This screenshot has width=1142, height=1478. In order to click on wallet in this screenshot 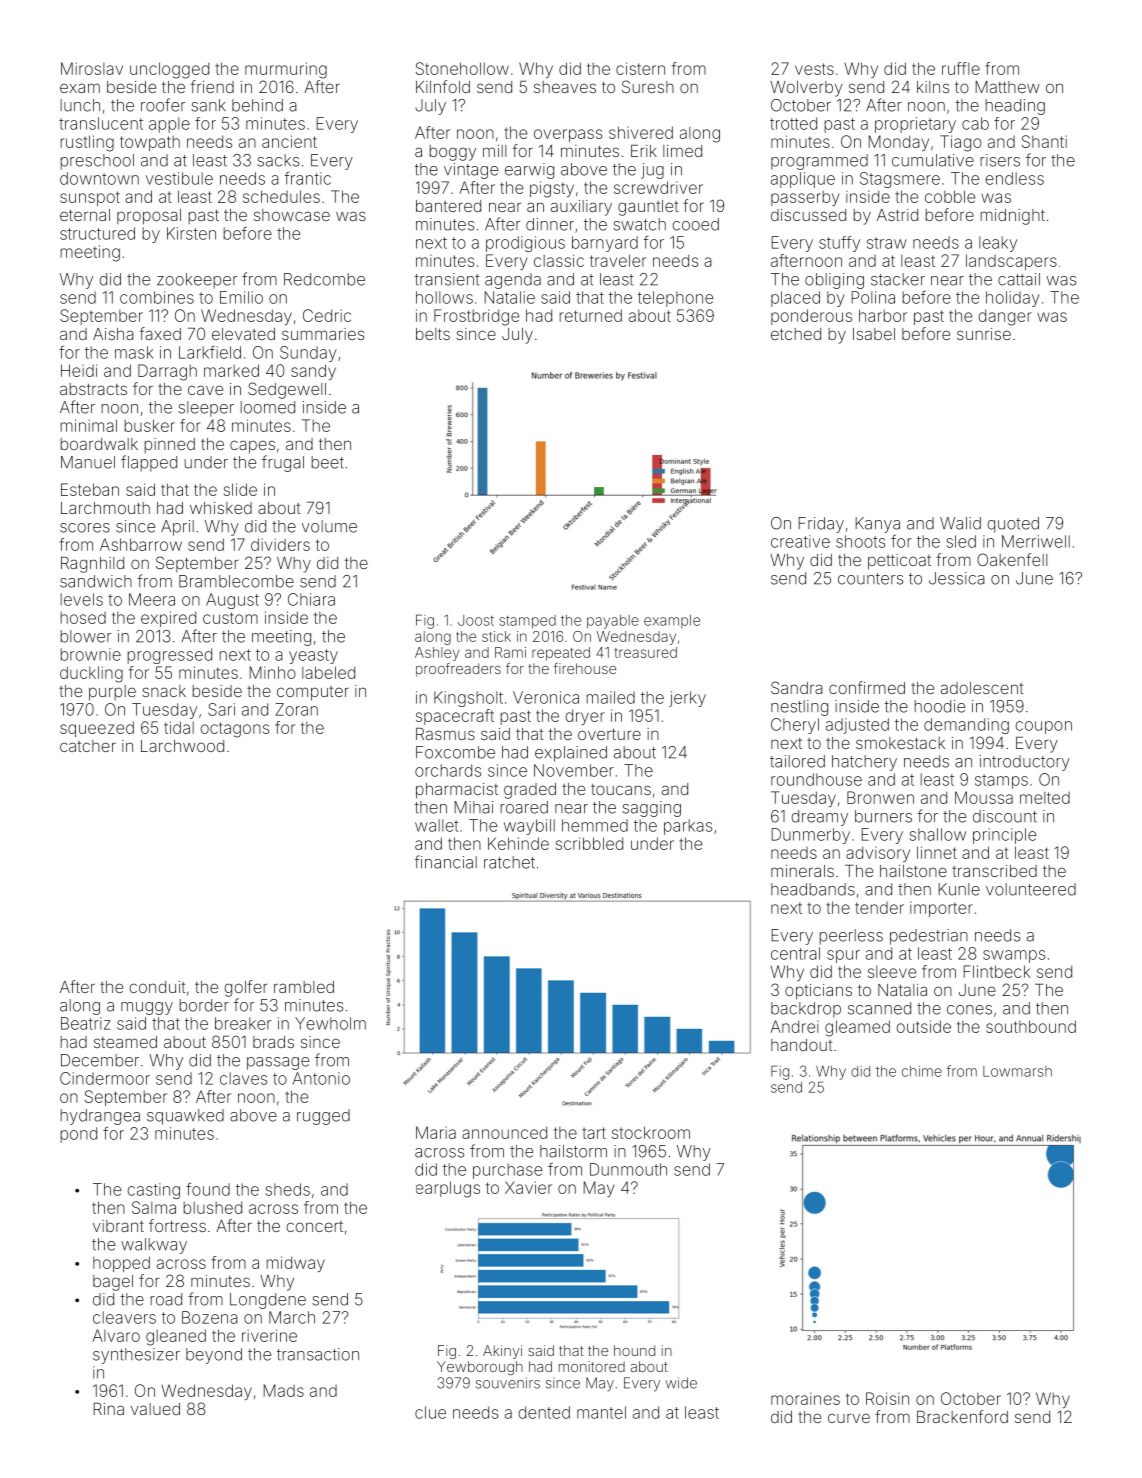, I will do `click(436, 825)`.
